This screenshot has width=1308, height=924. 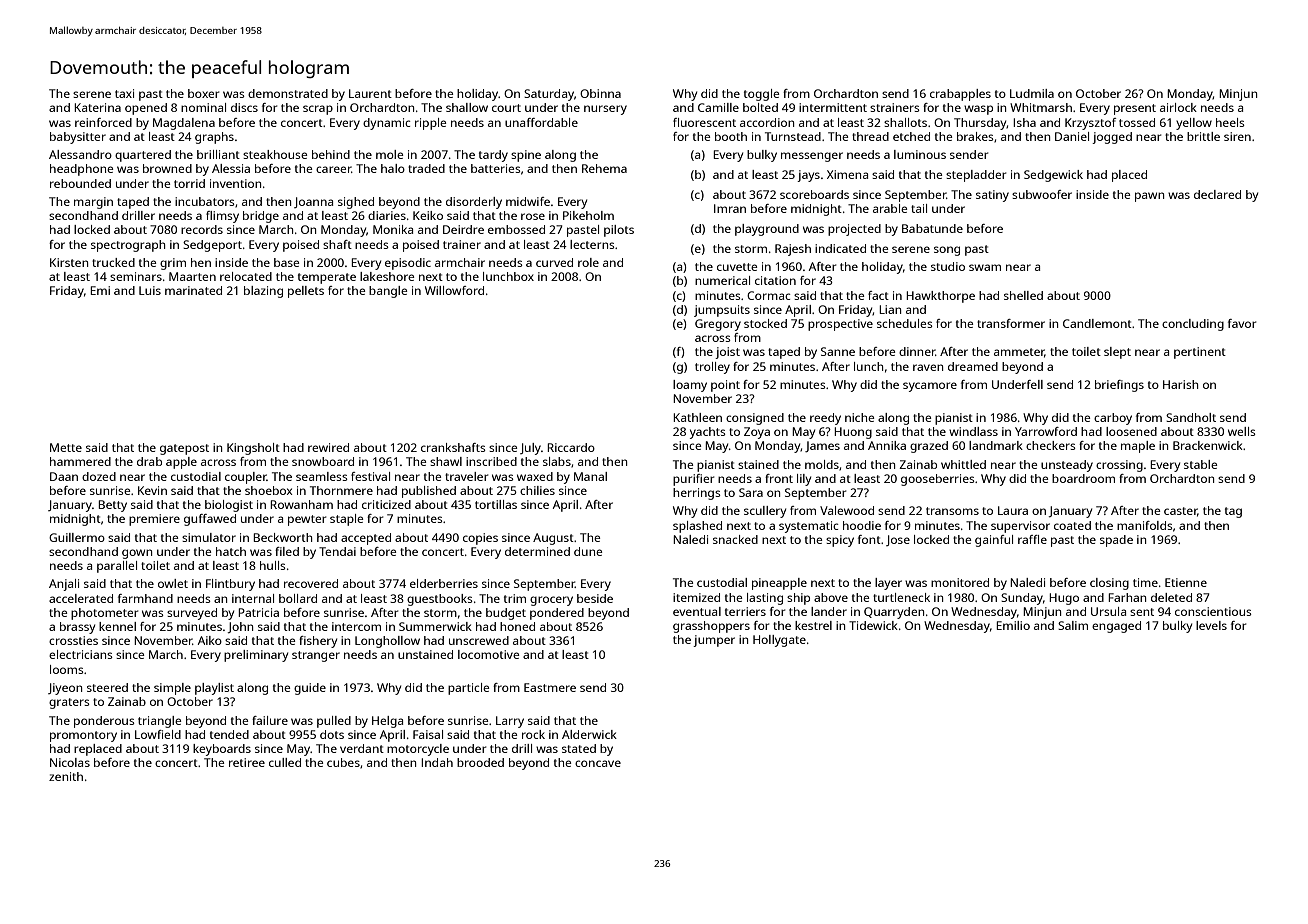 What do you see at coordinates (600, 93) in the screenshot?
I see `Obinna` at bounding box center [600, 93].
